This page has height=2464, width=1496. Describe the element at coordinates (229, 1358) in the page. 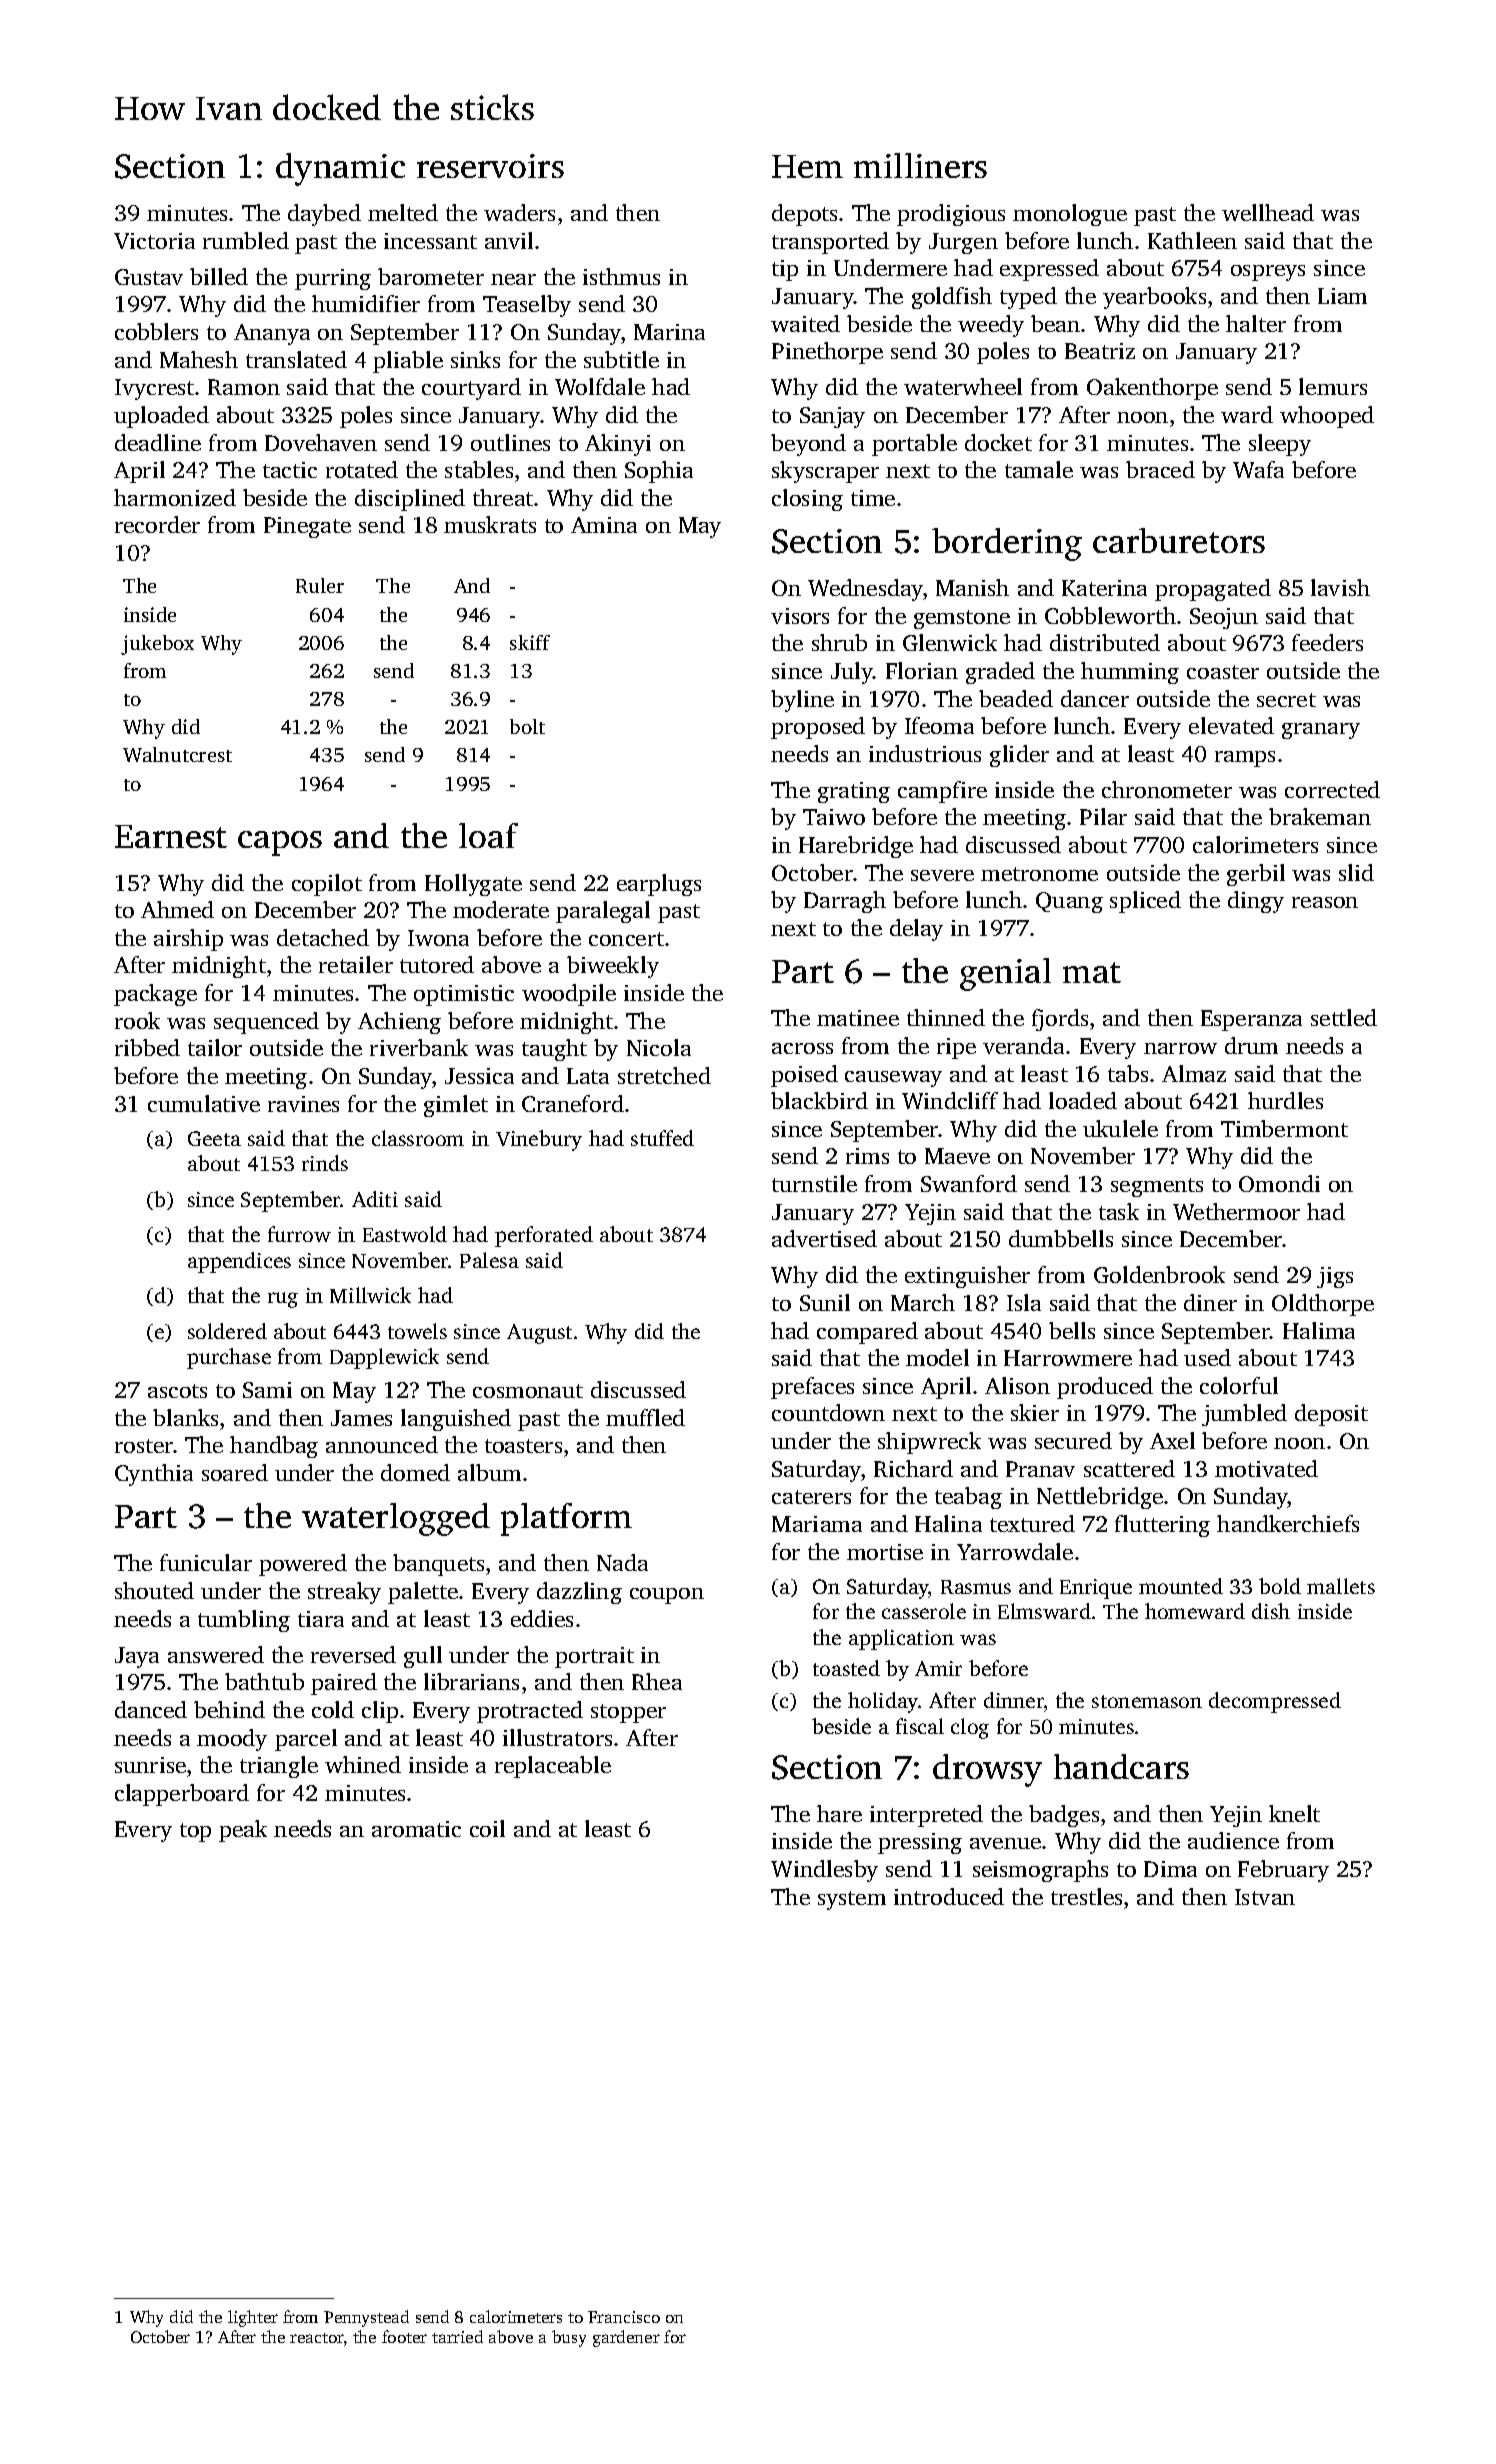

I see `purchase` at that location.
